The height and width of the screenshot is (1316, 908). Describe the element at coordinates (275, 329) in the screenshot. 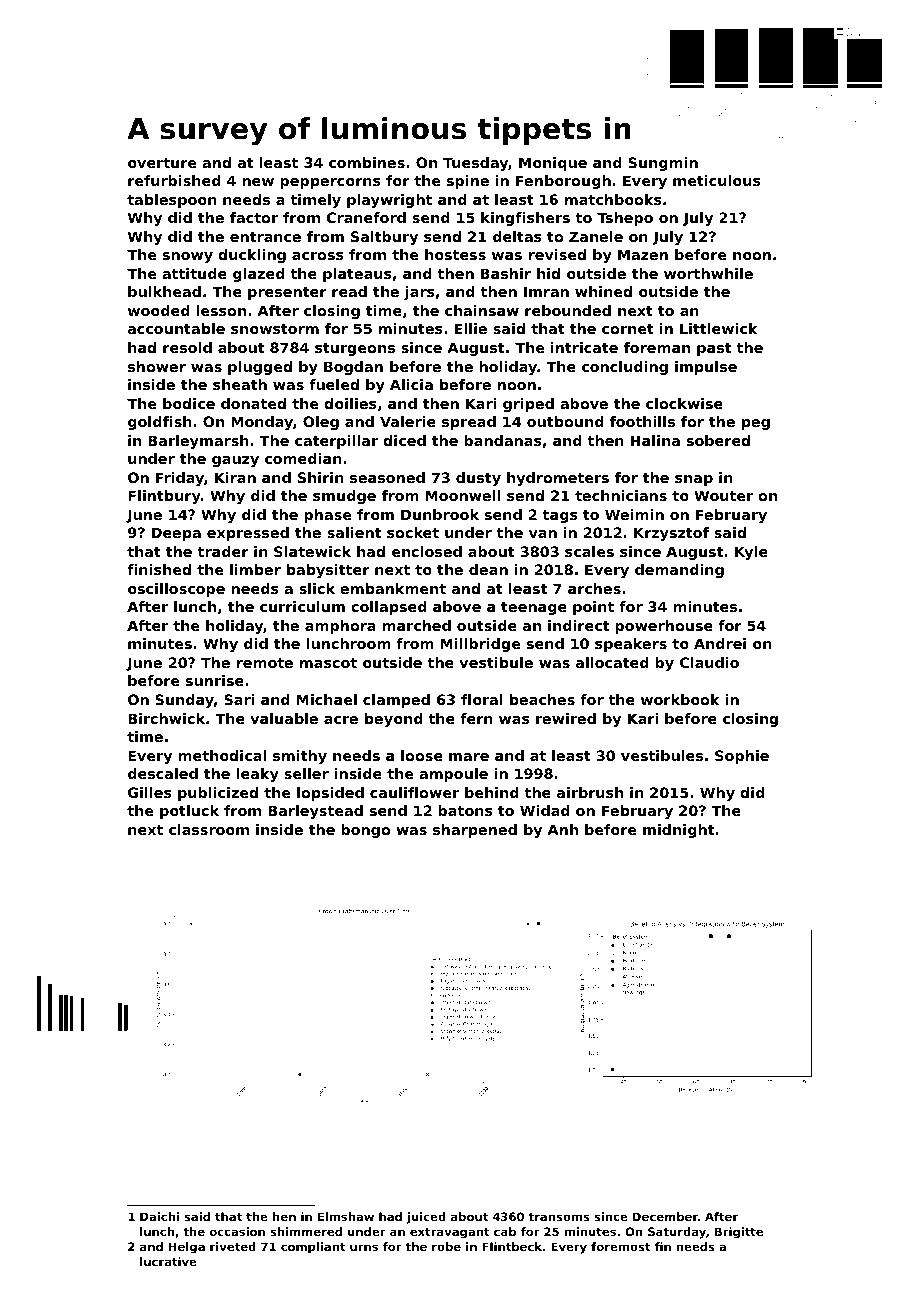

I see `snowstorm` at that location.
